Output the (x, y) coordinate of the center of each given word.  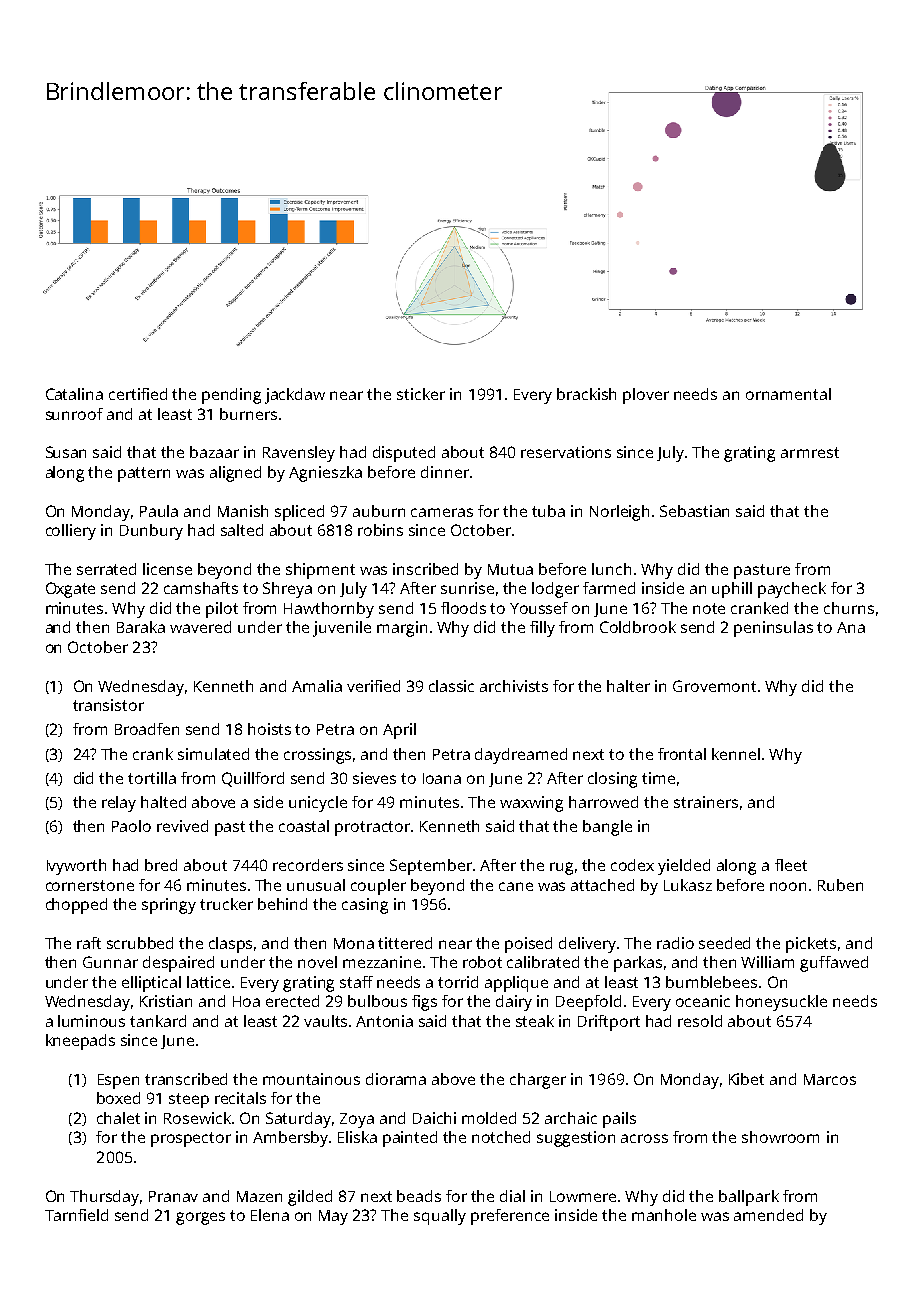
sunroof (74, 414)
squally (440, 1217)
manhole (664, 1215)
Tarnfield (76, 1215)
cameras (442, 512)
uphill (732, 590)
